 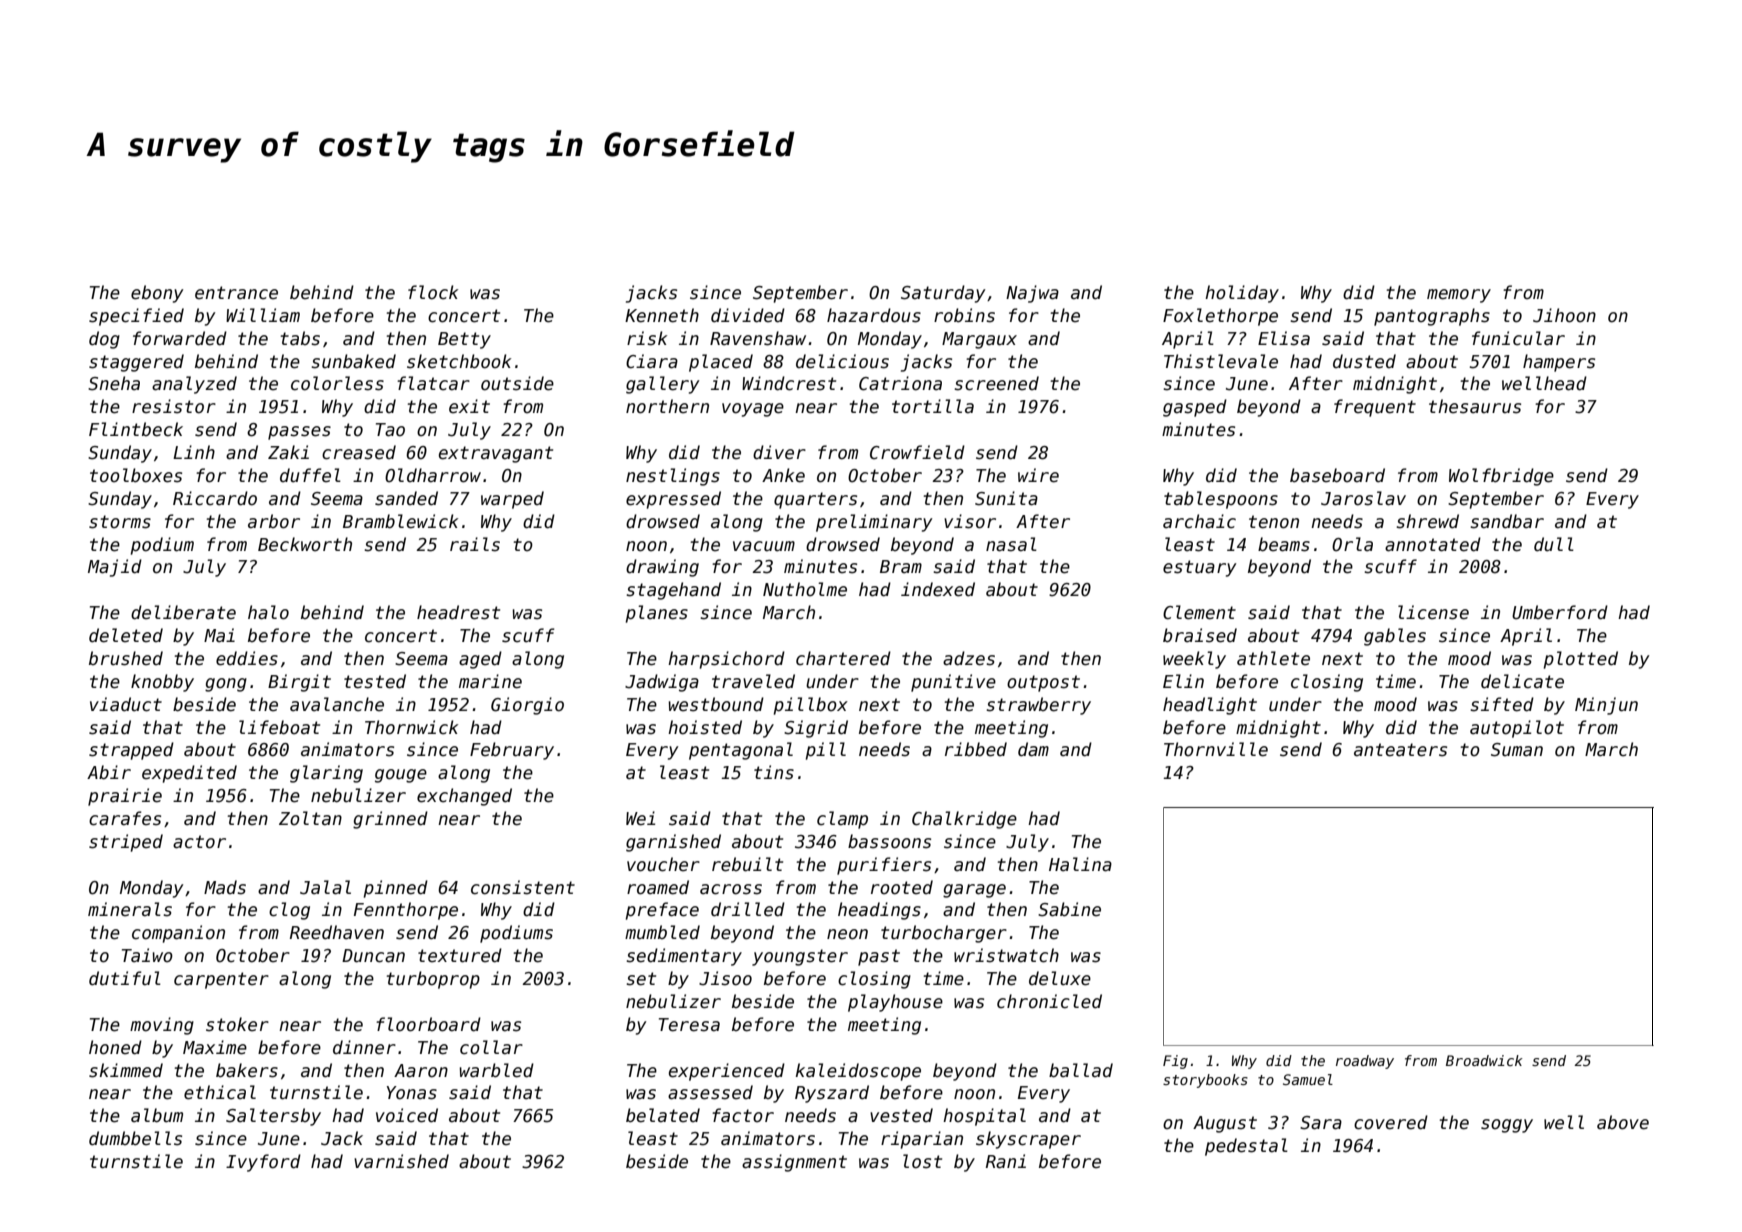 What do you see at coordinates (842, 820) in the screenshot?
I see `clamp` at bounding box center [842, 820].
